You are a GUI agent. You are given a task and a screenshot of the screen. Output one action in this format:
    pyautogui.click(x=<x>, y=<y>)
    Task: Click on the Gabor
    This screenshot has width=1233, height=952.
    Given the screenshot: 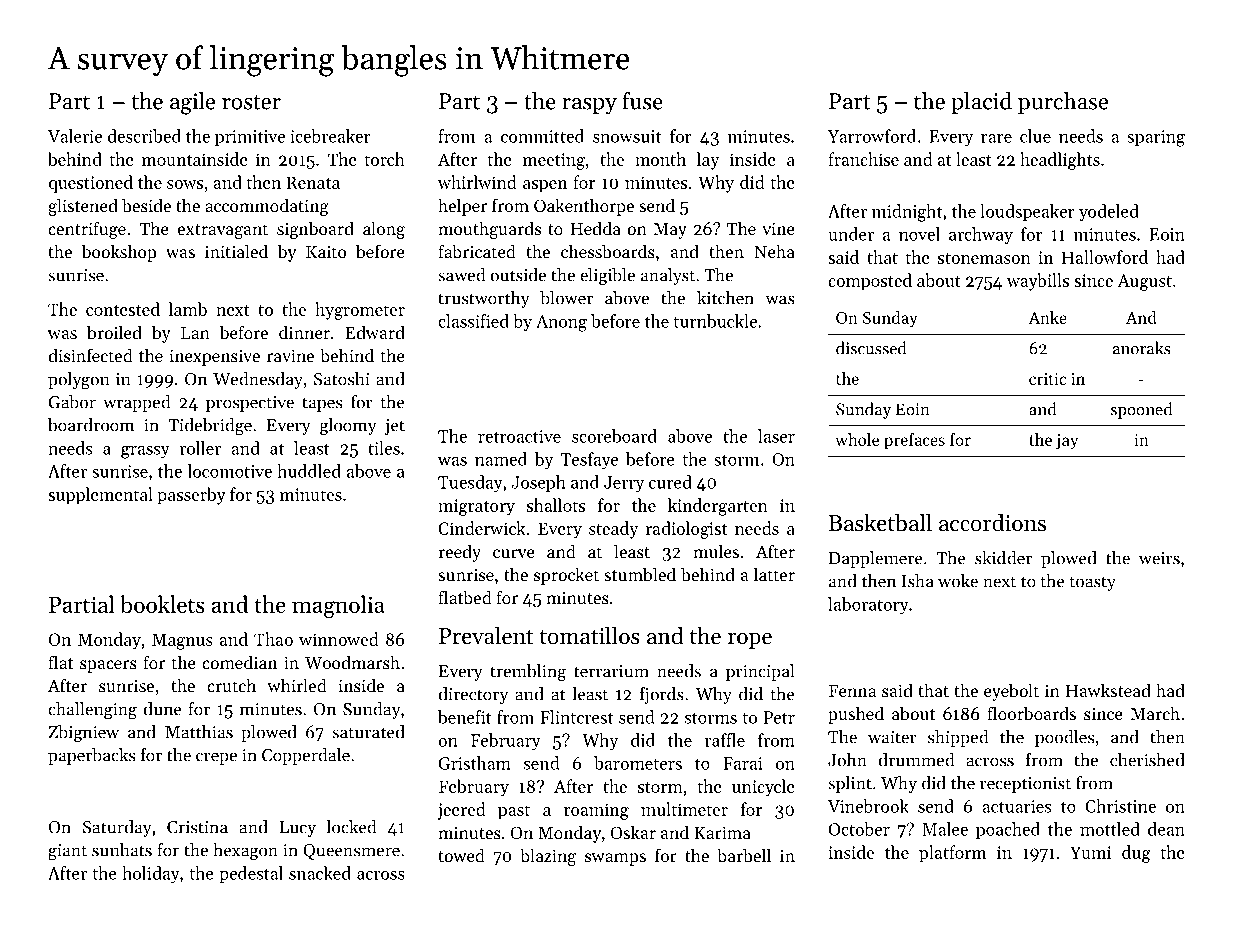 What is the action you would take?
    pyautogui.click(x=72, y=402)
